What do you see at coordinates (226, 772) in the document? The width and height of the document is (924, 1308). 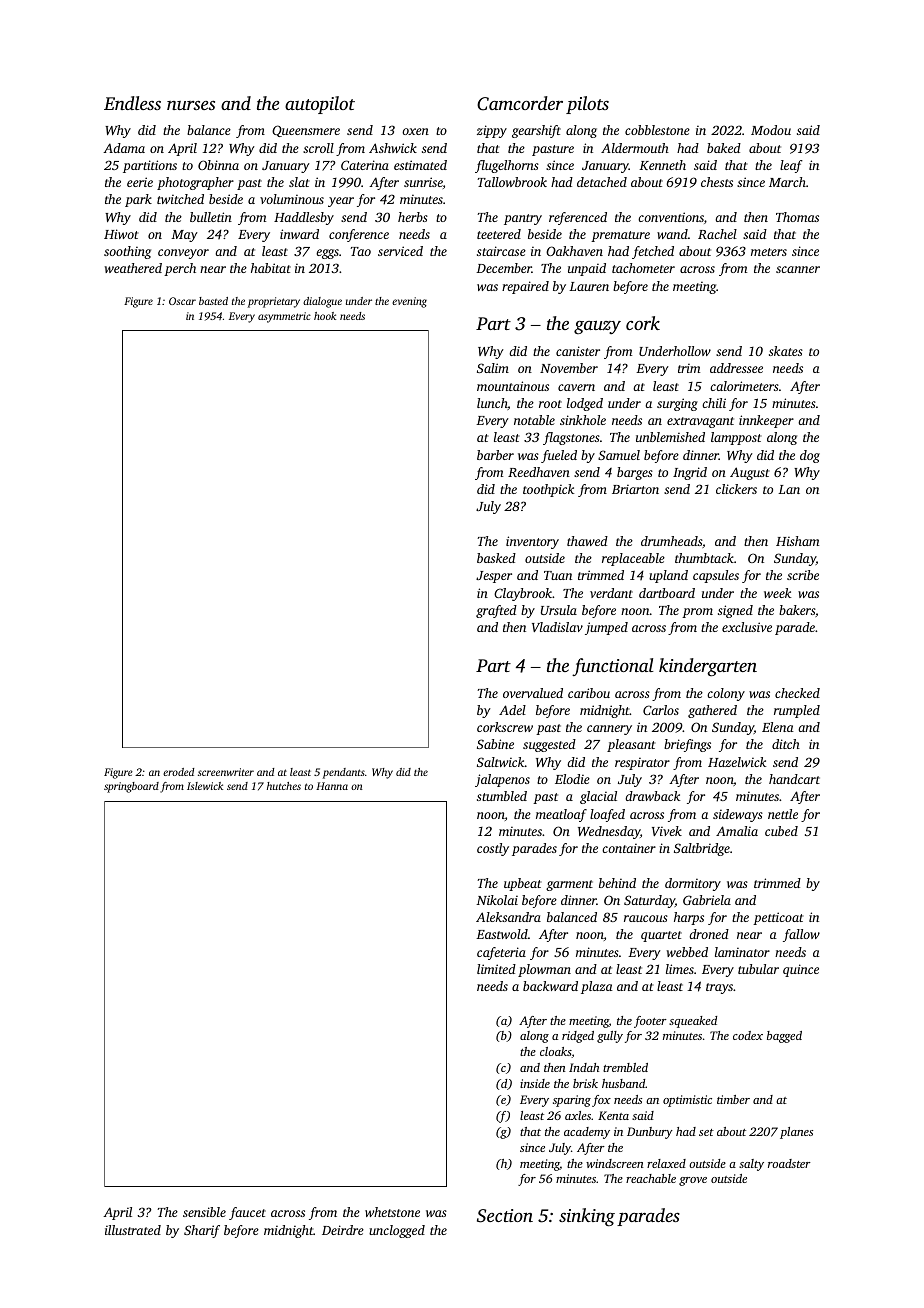 I see `screenwriter` at bounding box center [226, 772].
